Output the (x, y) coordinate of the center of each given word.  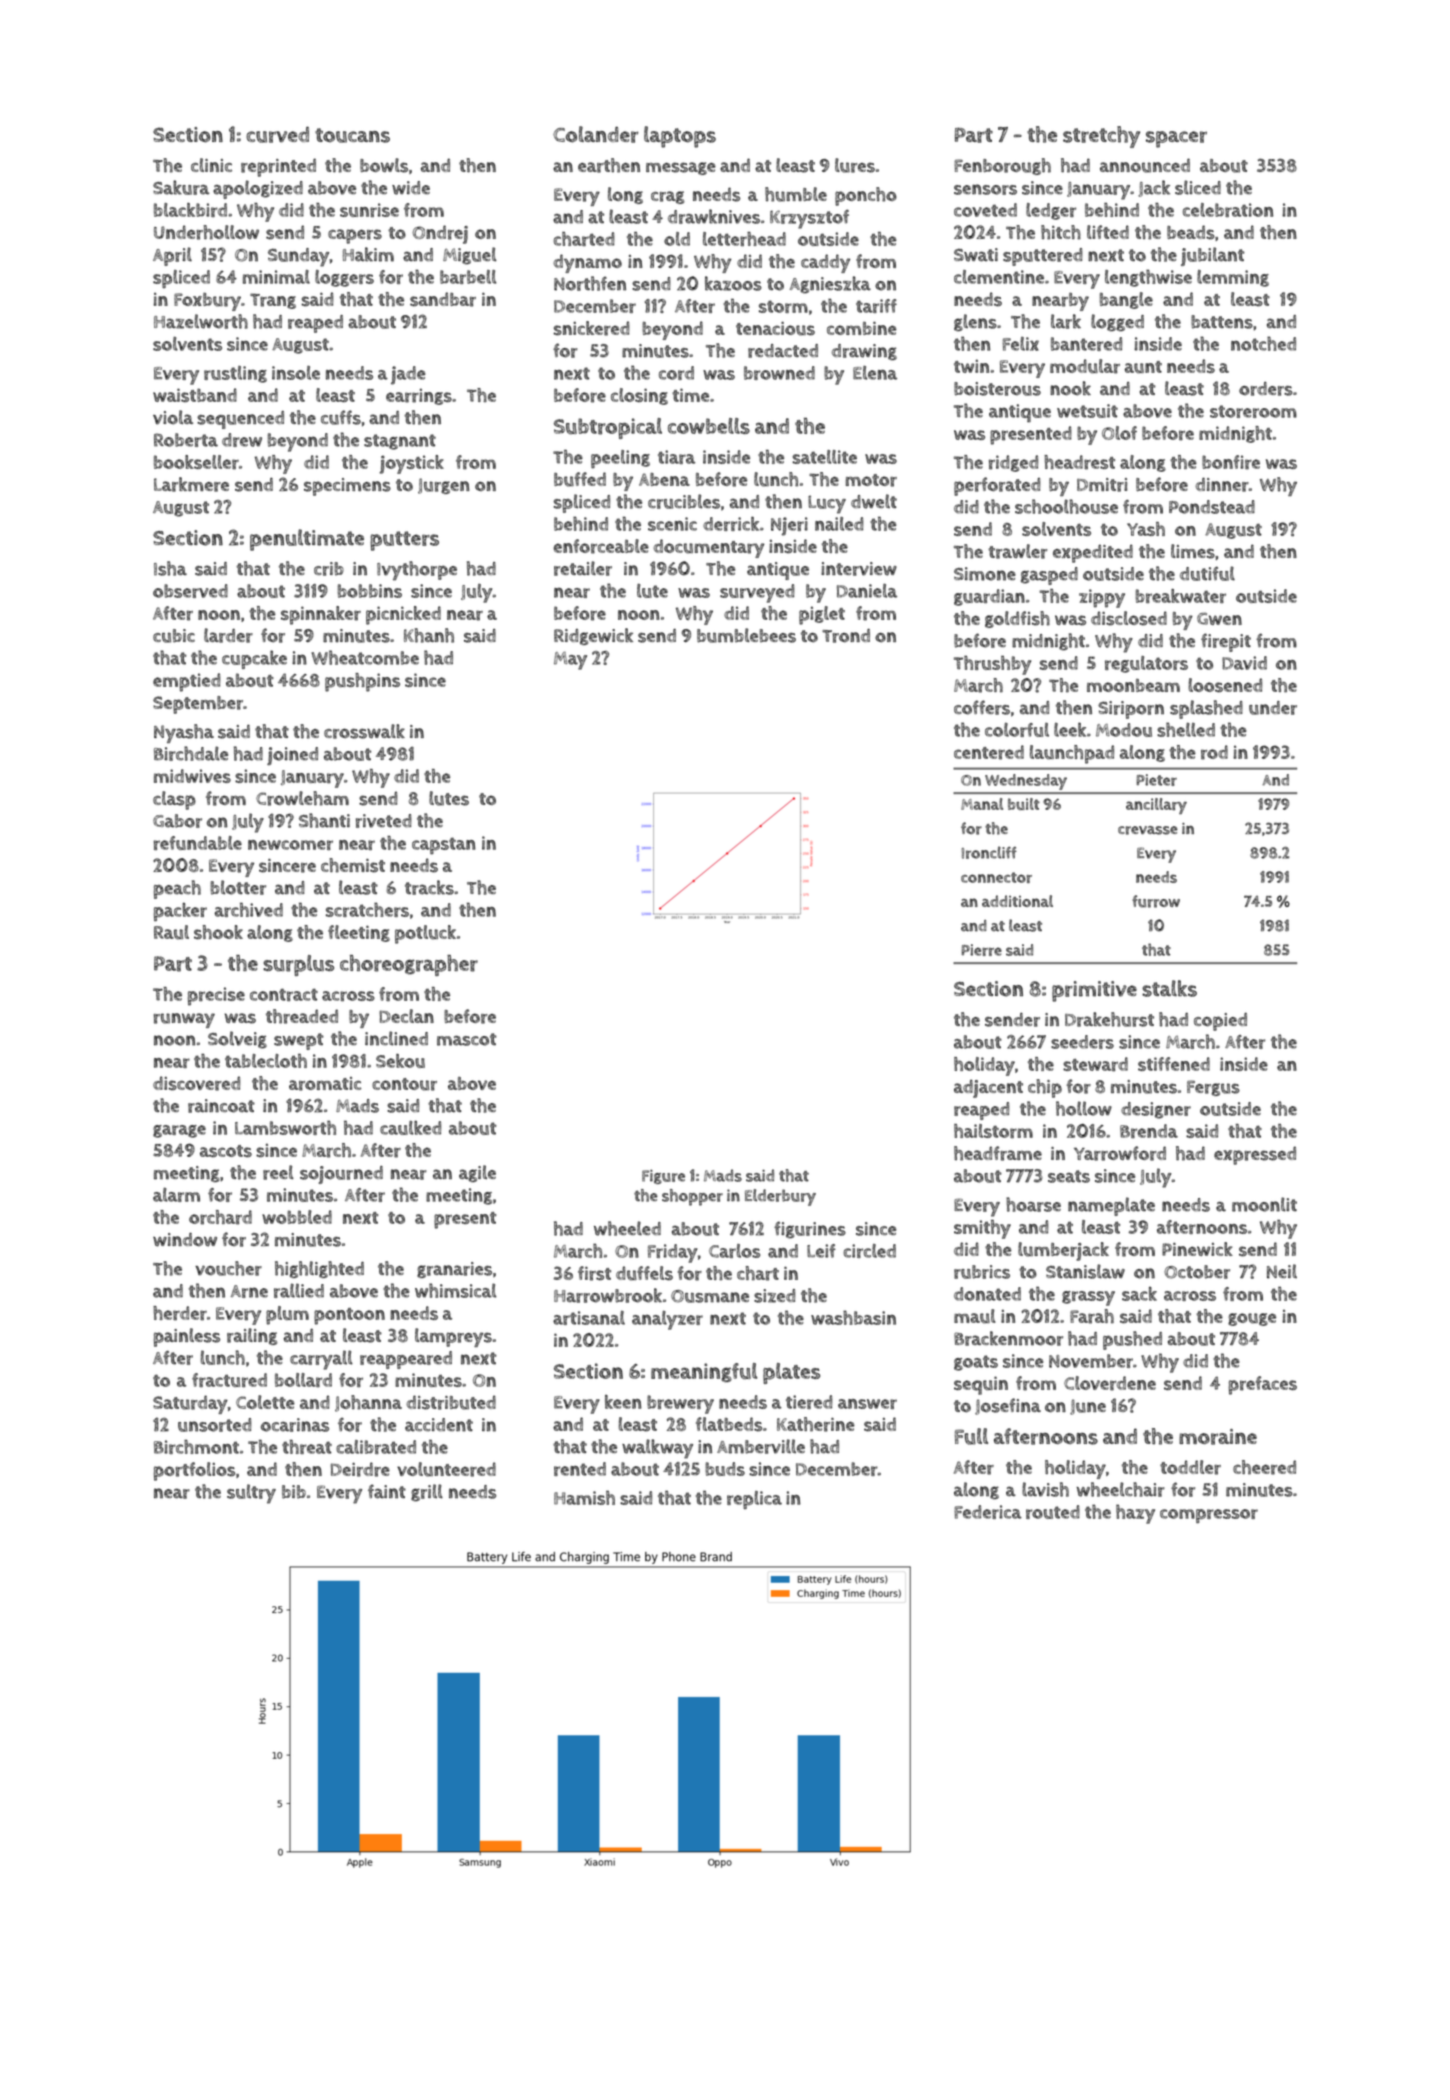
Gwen (1219, 618)
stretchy (1101, 137)
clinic (211, 165)
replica (754, 1500)
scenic (672, 524)
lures (855, 165)
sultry (251, 1494)
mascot (467, 1039)
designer (1156, 1110)
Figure (663, 1176)
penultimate (307, 540)
